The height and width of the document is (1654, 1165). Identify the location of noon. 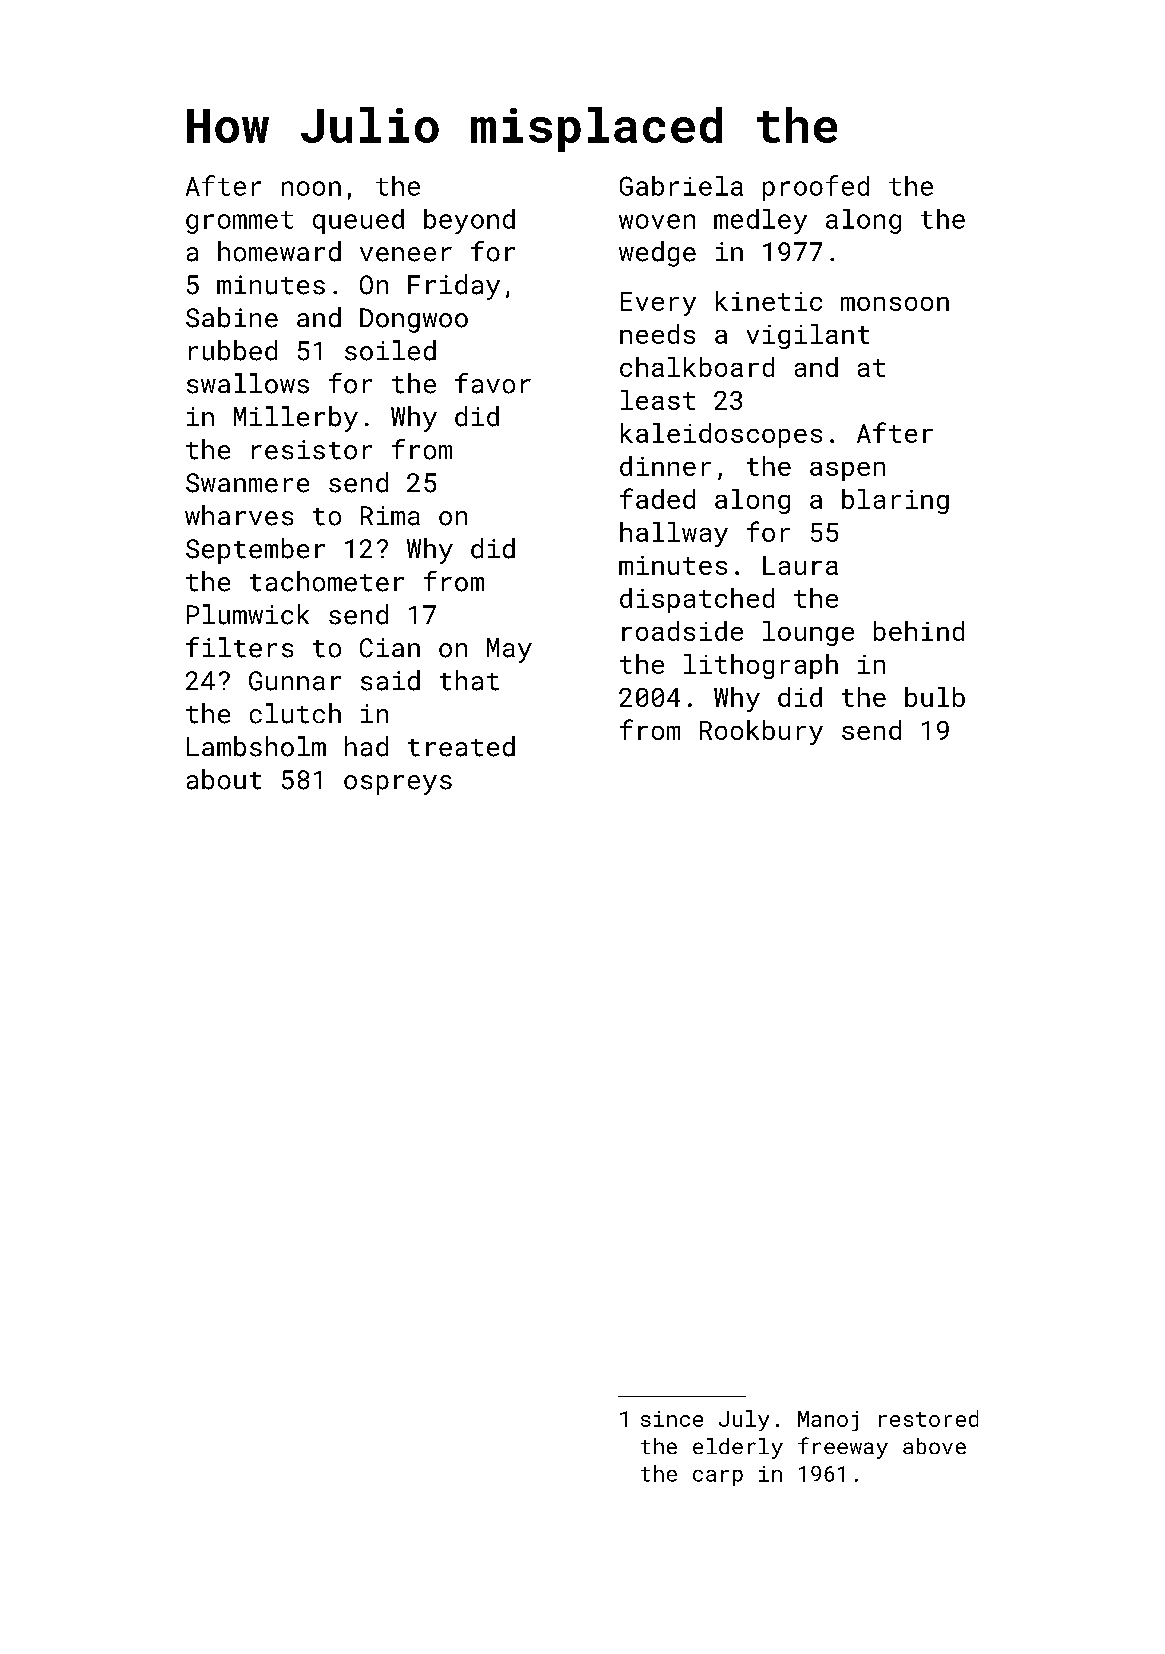
(311, 188).
